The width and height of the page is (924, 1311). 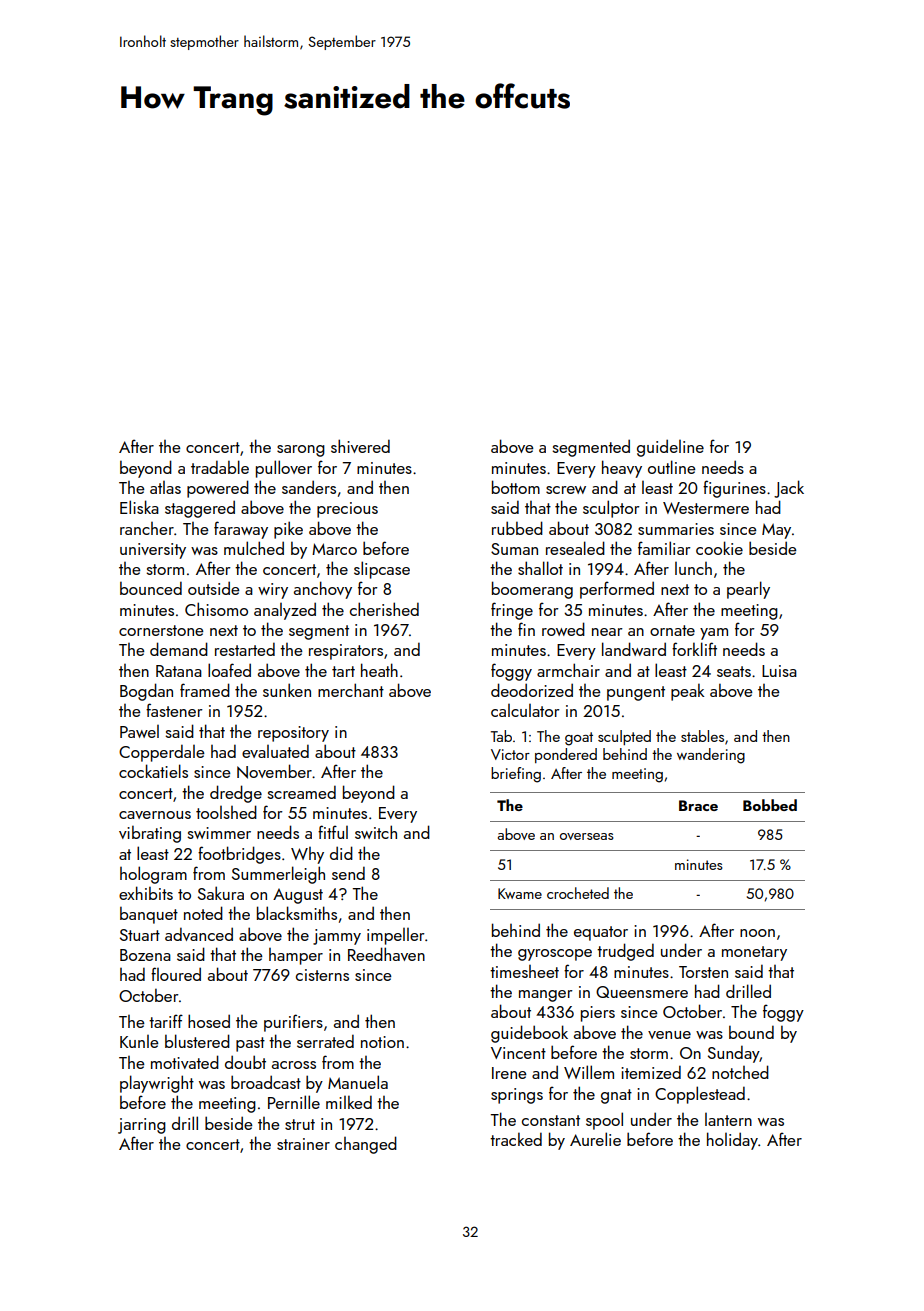 I want to click on sculpted, so click(x=624, y=737).
